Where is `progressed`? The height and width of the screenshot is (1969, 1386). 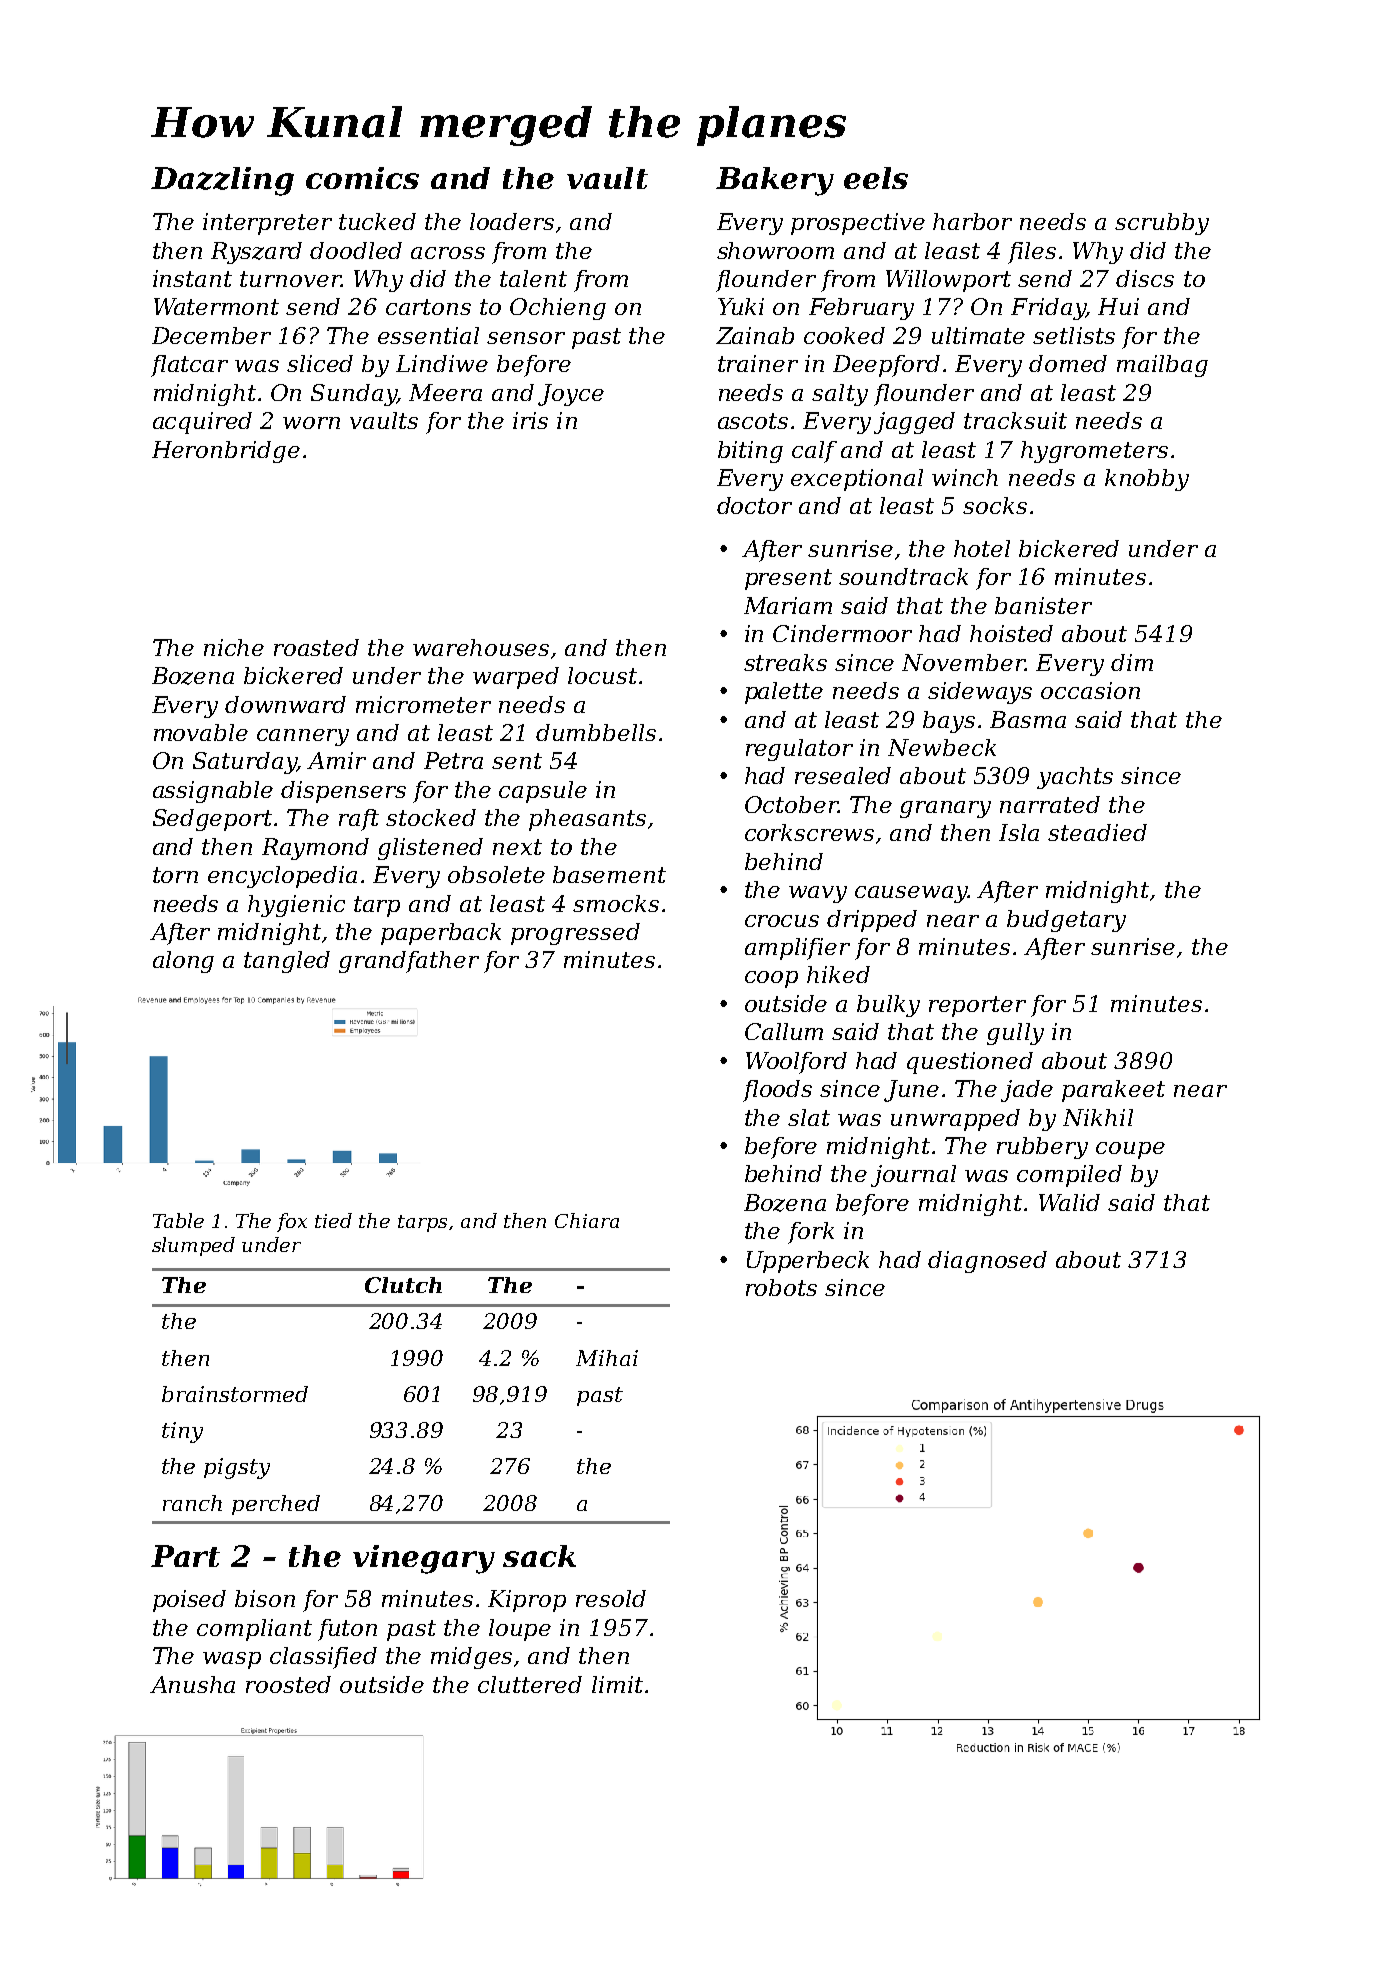 progressed is located at coordinates (575, 934).
